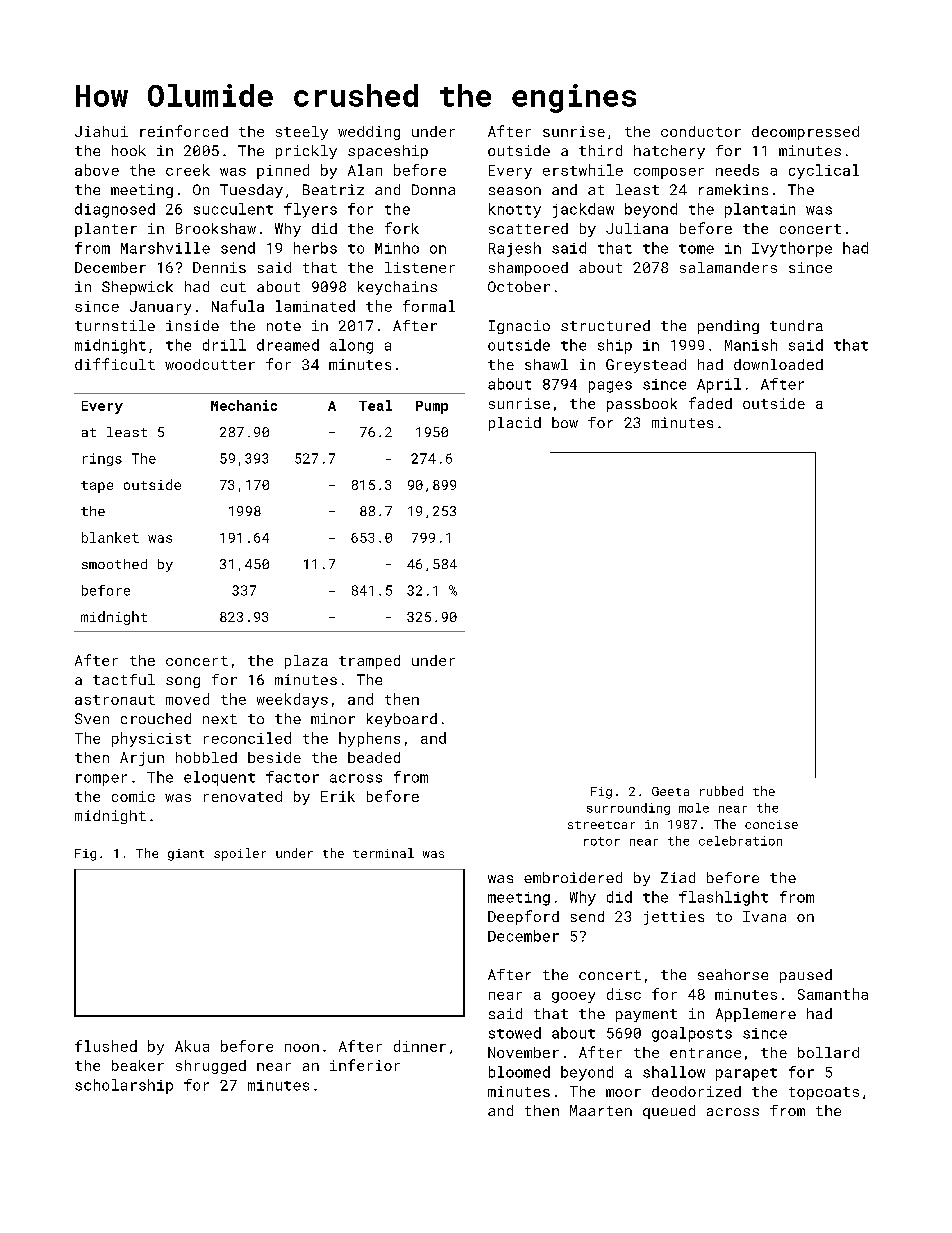 The width and height of the screenshot is (952, 1233). I want to click on Jiahui, so click(101, 131).
